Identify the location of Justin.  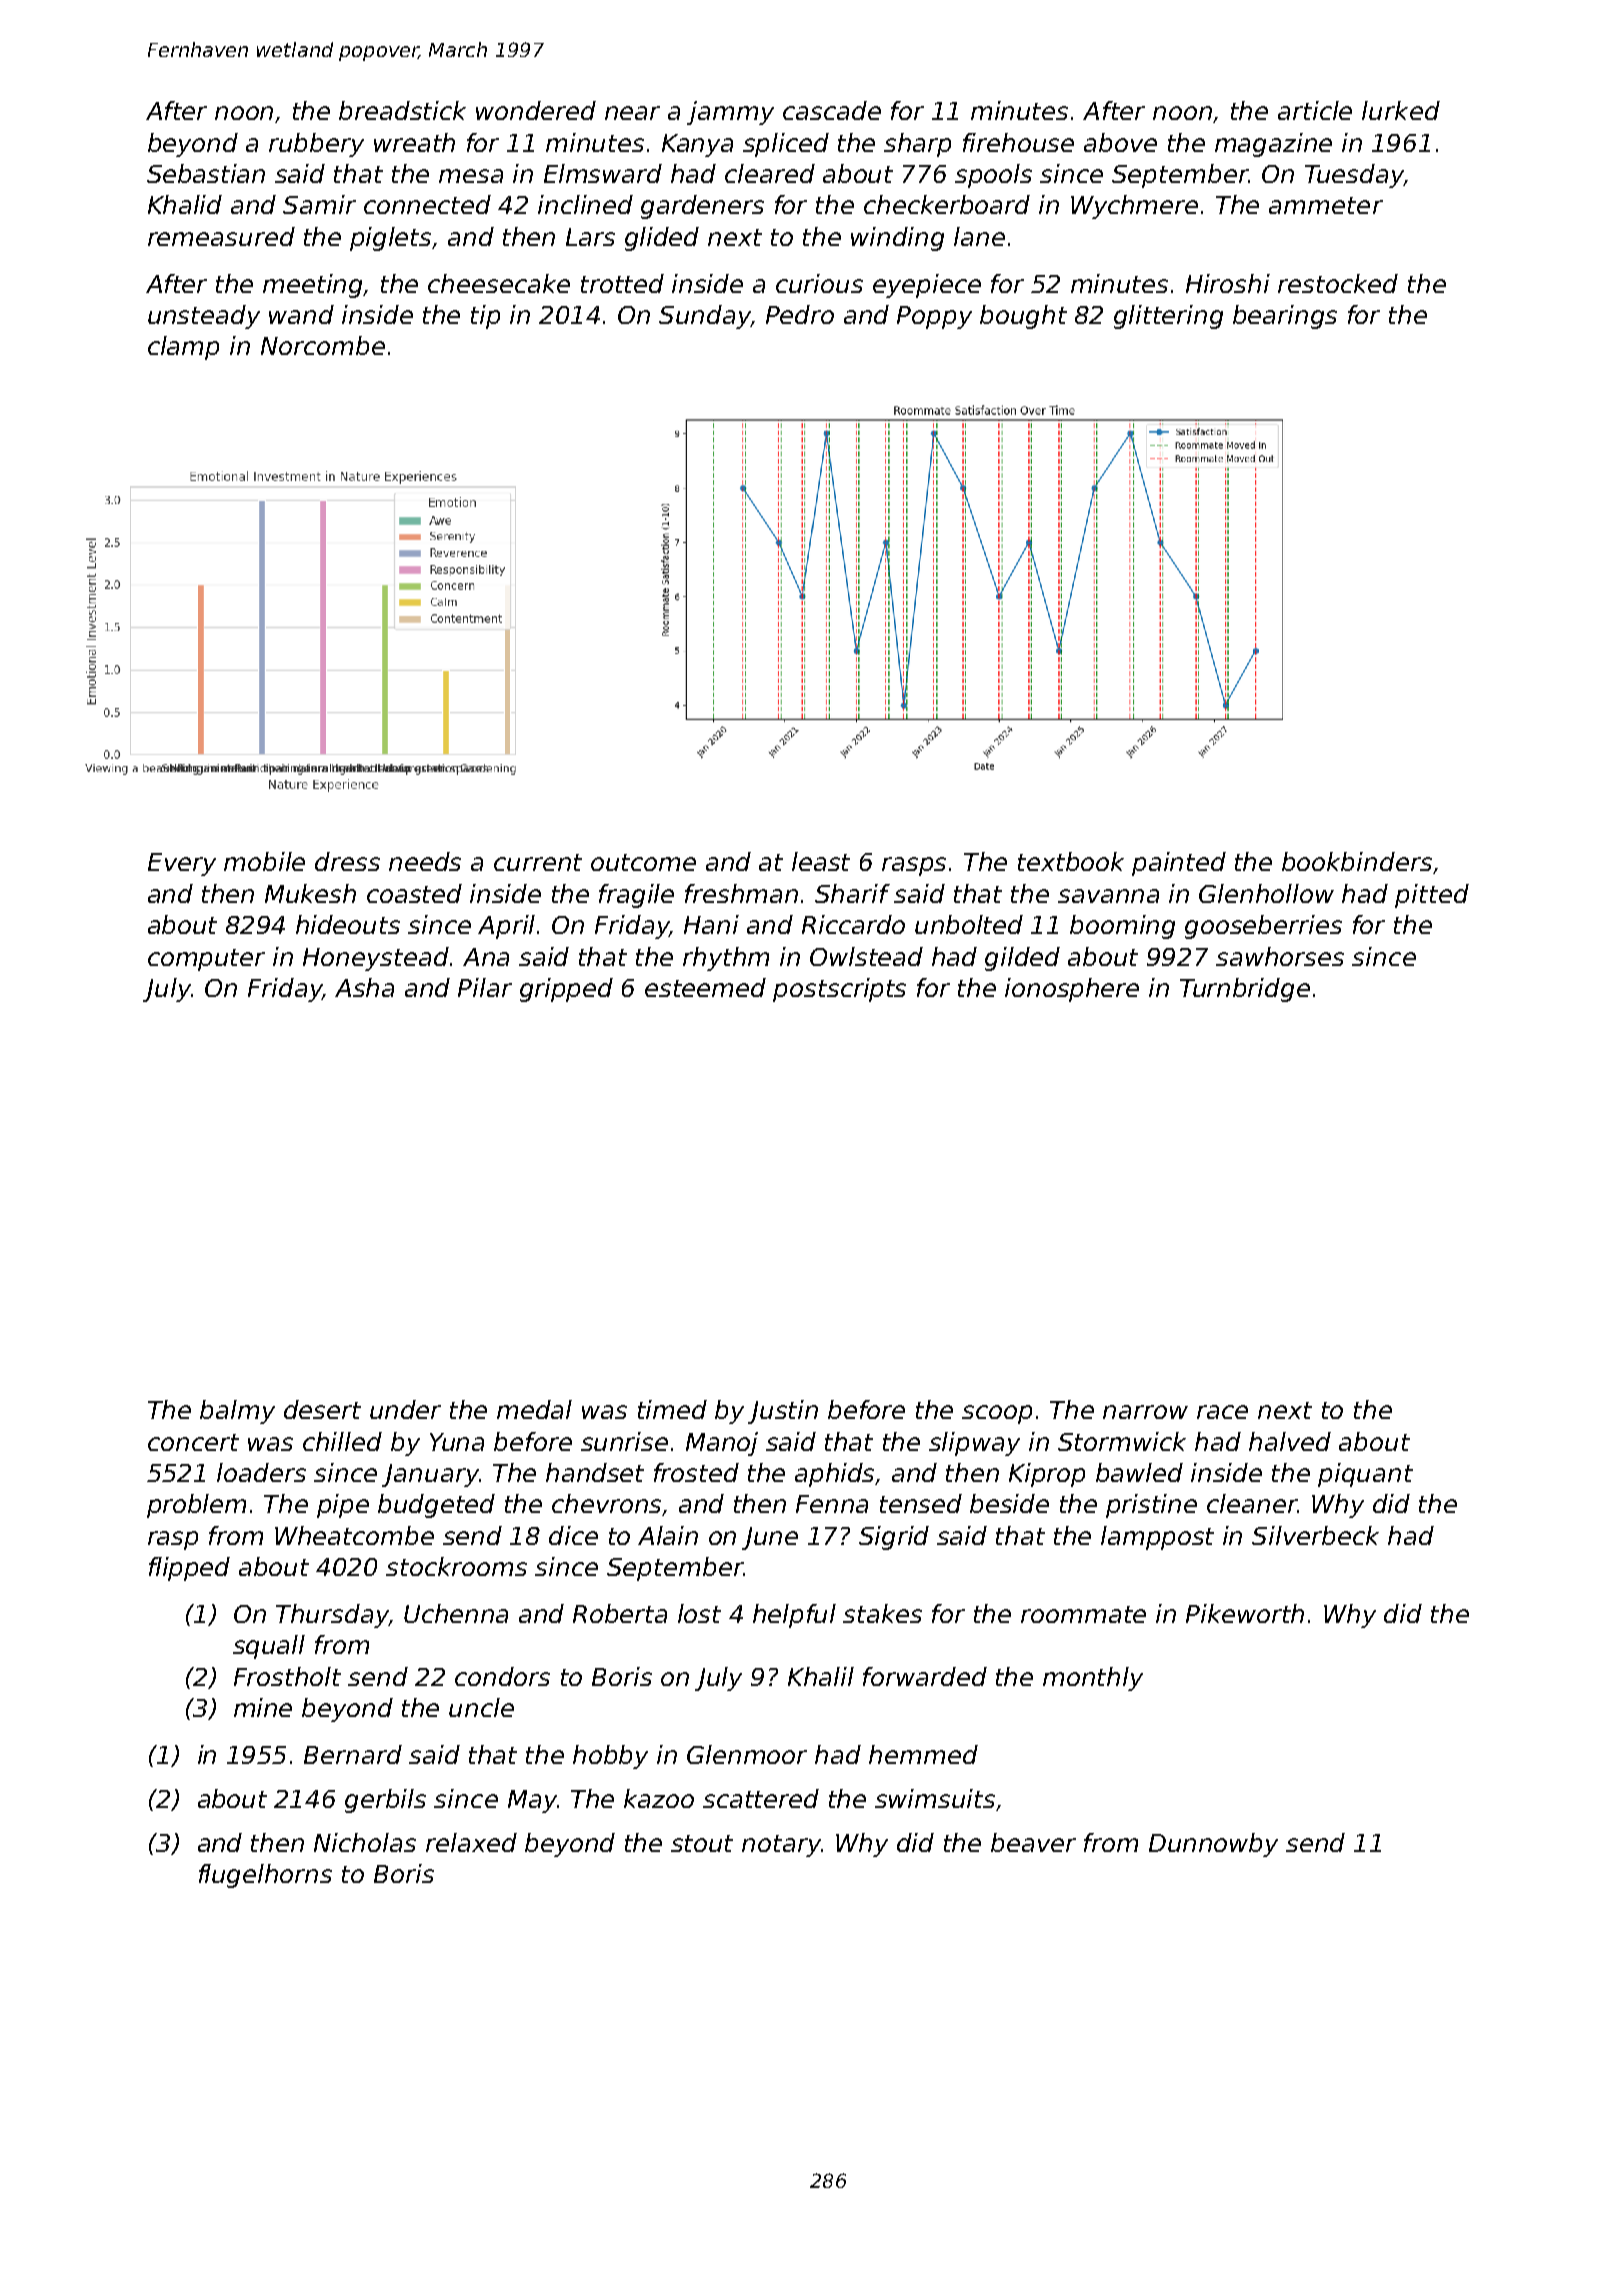
(783, 1412).
